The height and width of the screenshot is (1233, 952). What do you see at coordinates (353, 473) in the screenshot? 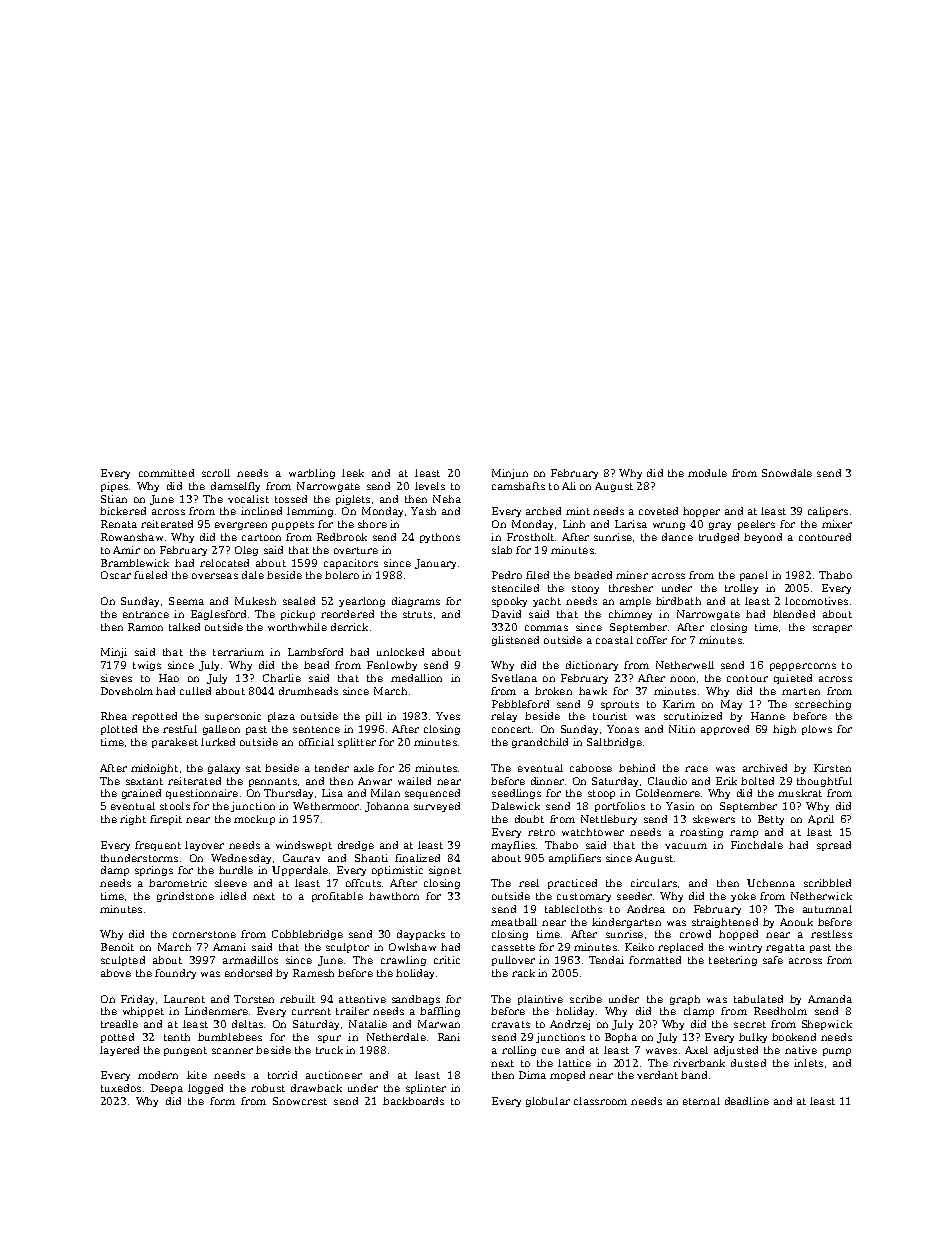
I see `leek` at bounding box center [353, 473].
